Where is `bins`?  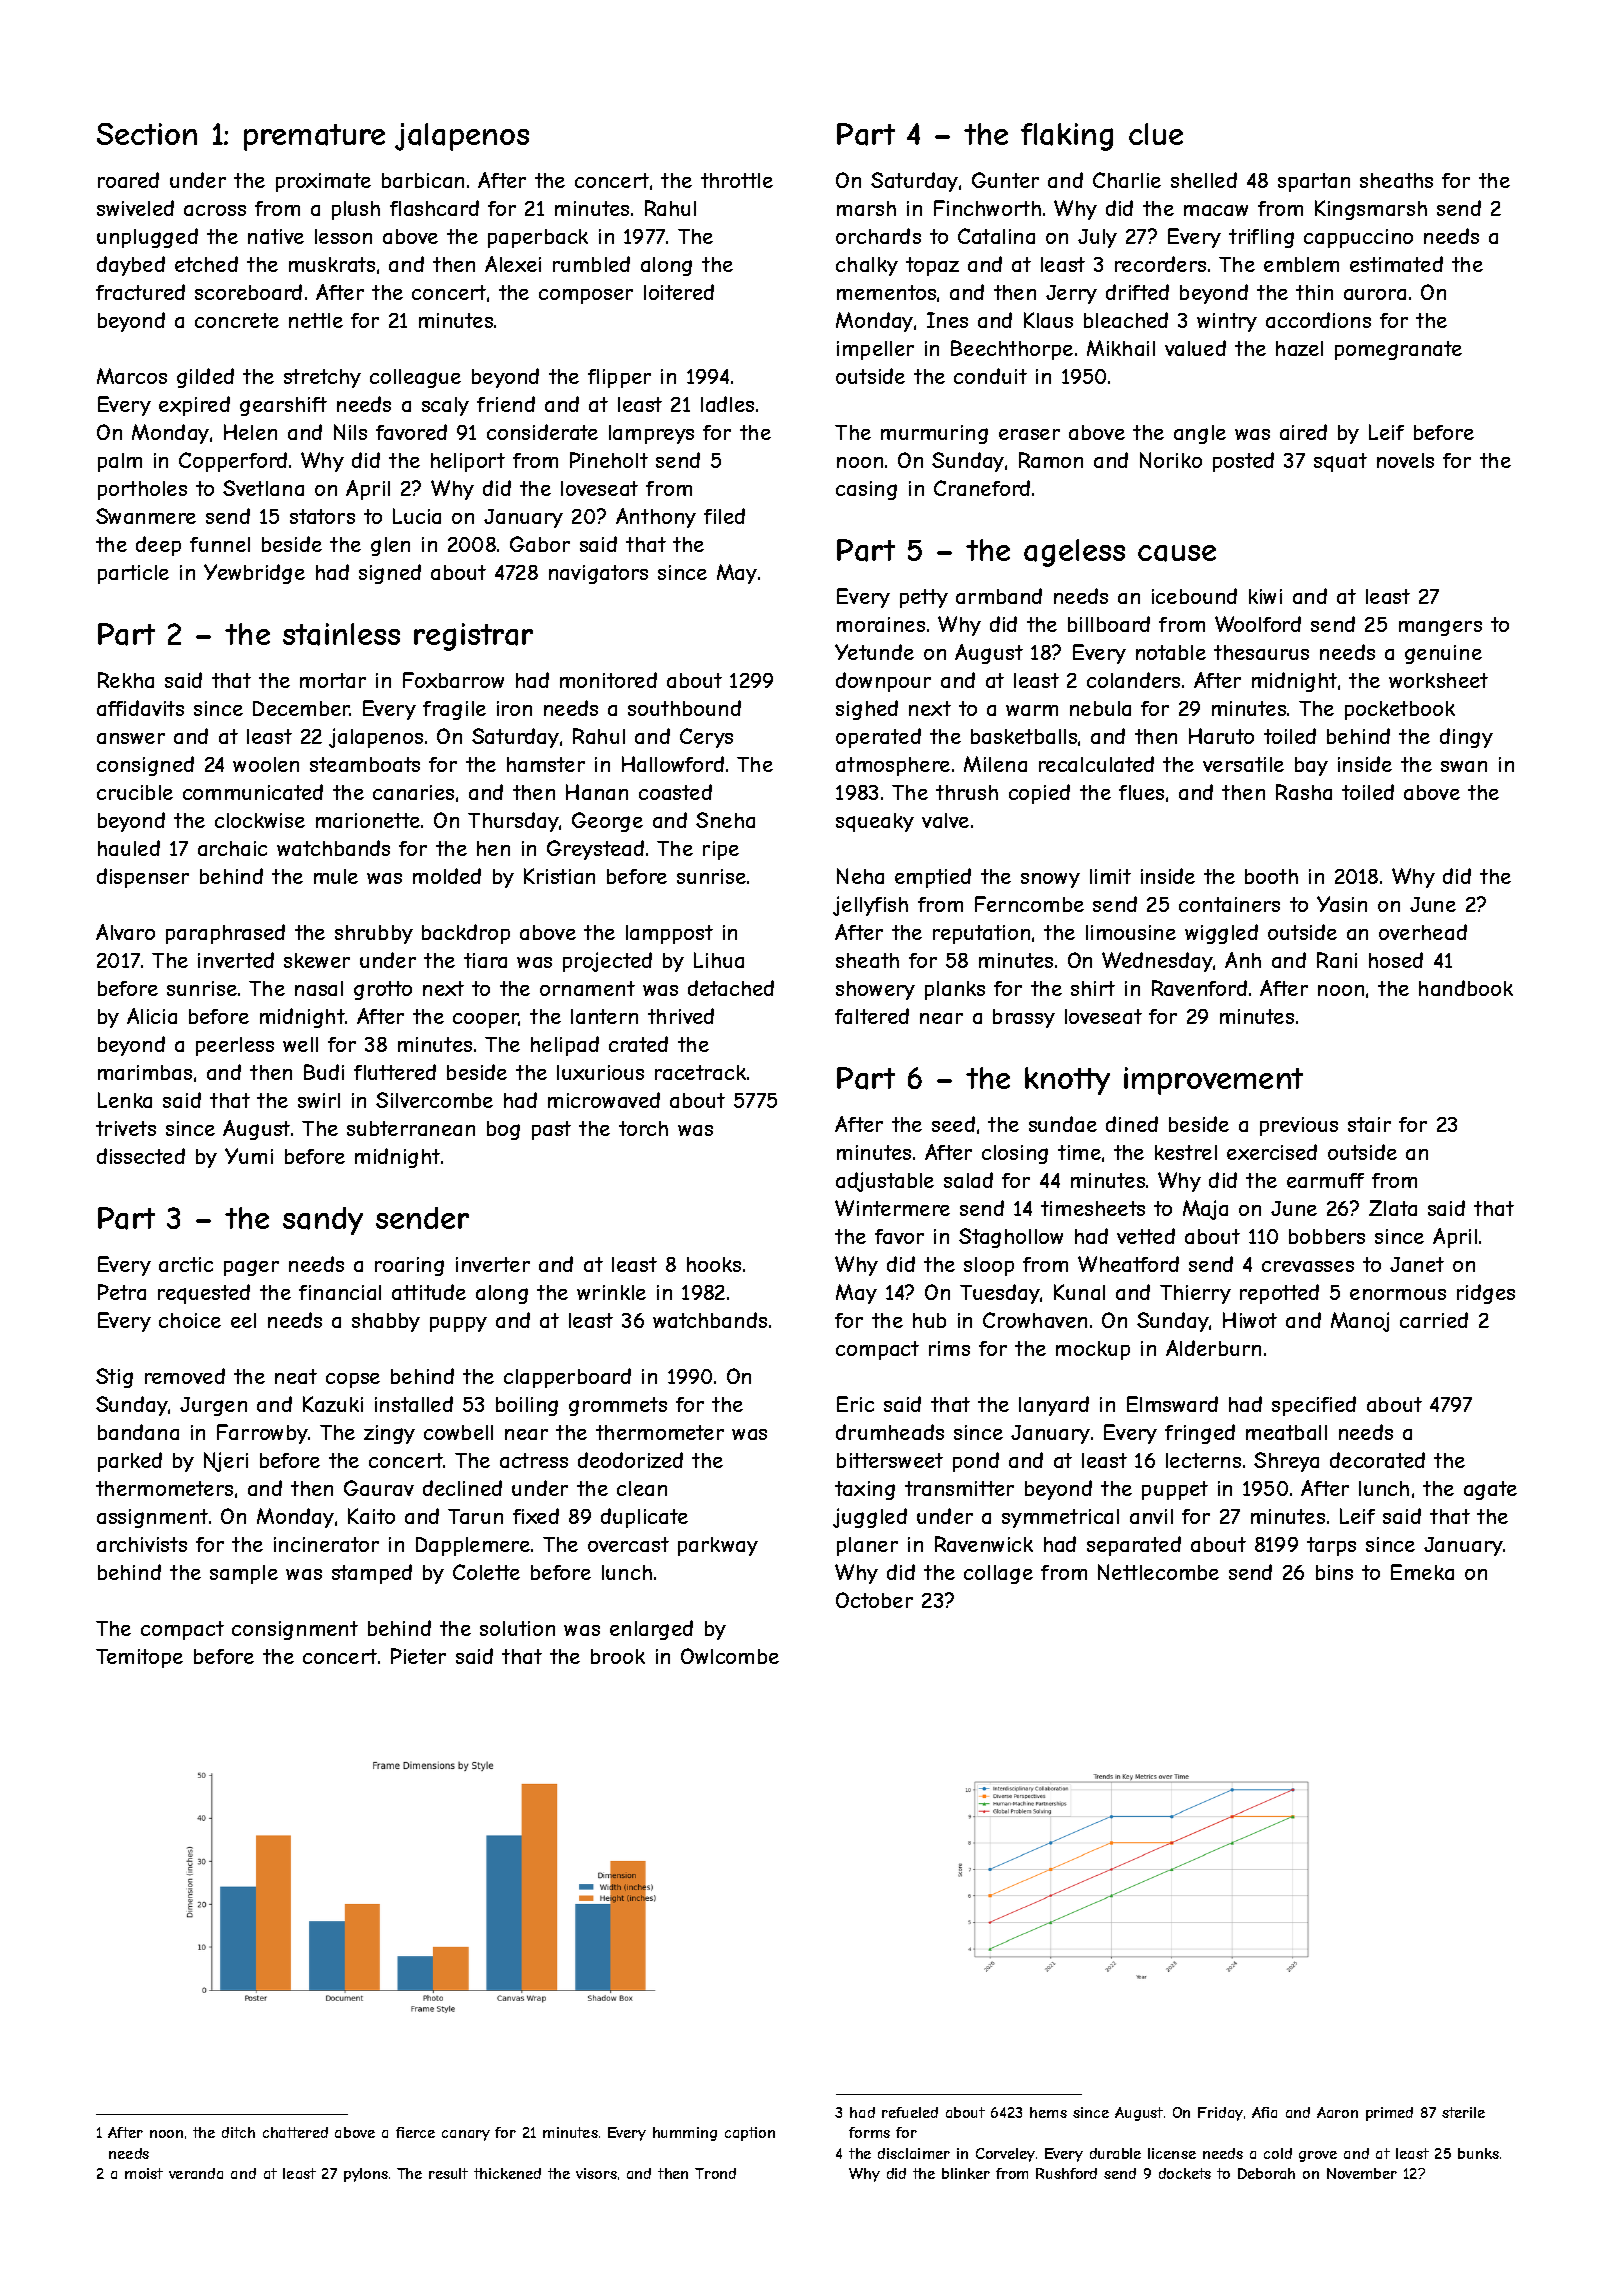 bins is located at coordinates (1334, 1572).
